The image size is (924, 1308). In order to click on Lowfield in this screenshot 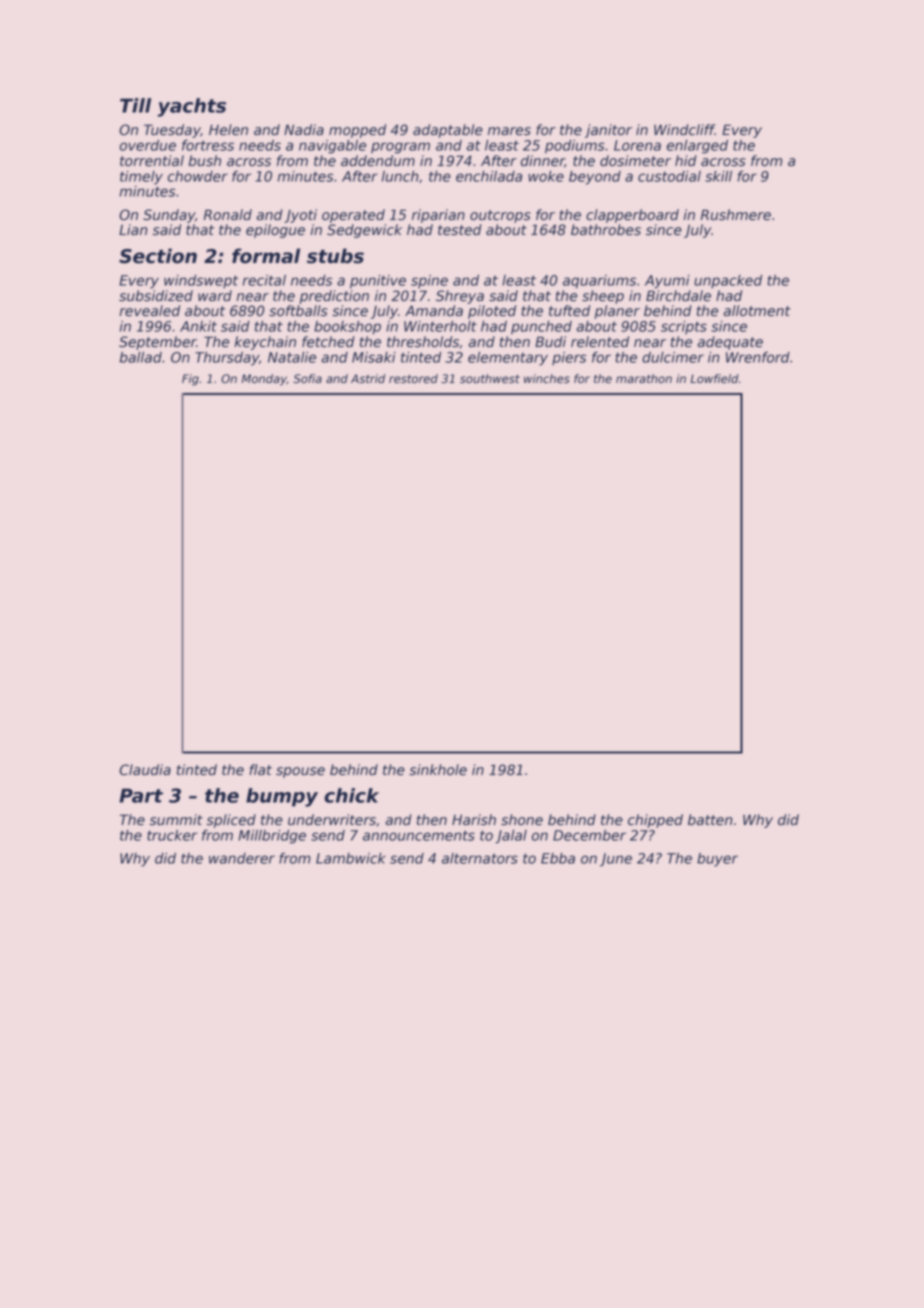, I will do `click(714, 379)`.
